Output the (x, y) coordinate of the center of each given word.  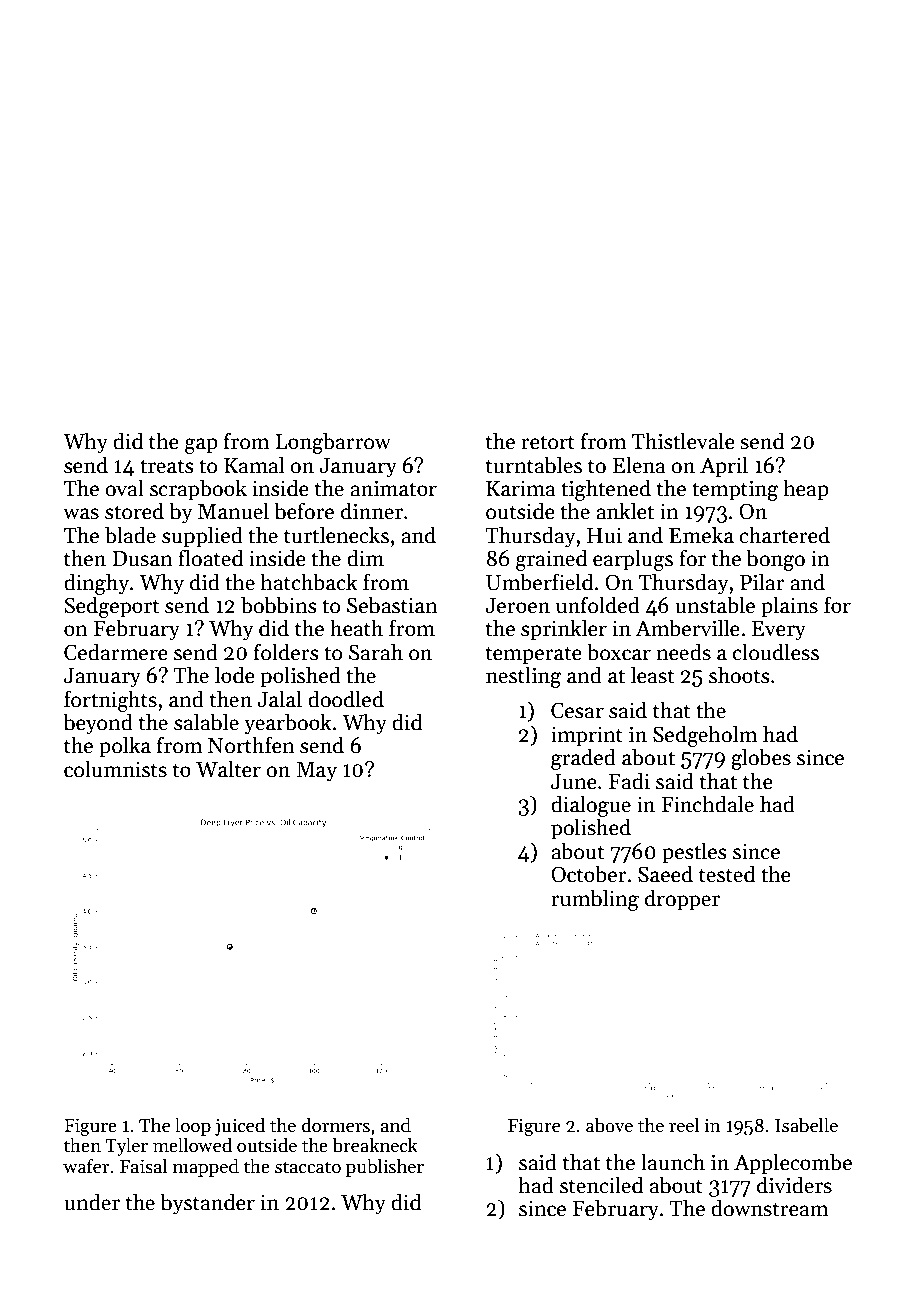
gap (201, 446)
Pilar (762, 582)
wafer (86, 1166)
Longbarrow (333, 443)
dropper (682, 900)
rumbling (595, 900)
